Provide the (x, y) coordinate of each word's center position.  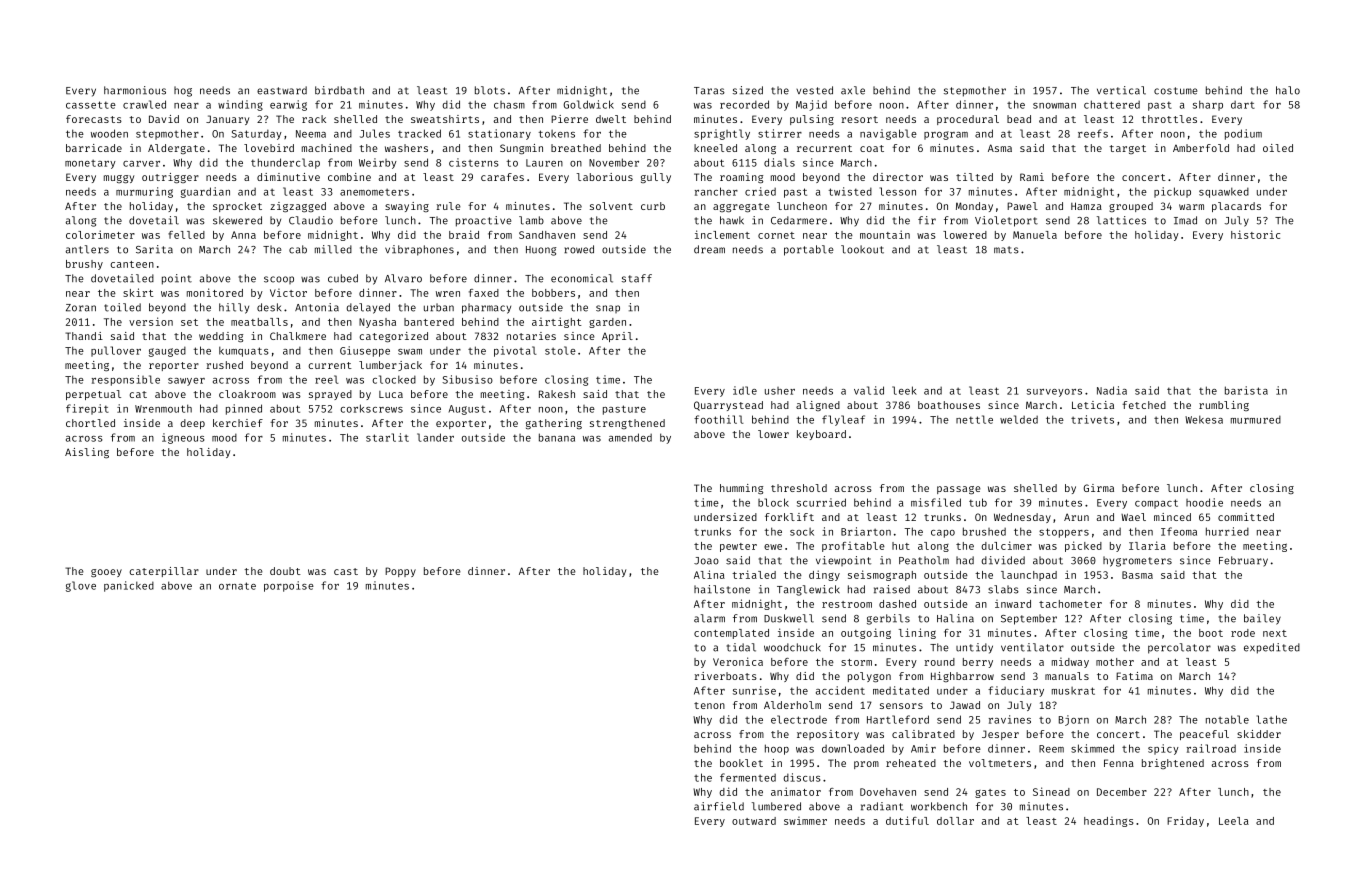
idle (745, 390)
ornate (237, 586)
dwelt (611, 119)
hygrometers (1137, 561)
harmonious (135, 90)
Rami (1032, 177)
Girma (1098, 488)
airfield (719, 806)
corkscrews (371, 408)
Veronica (738, 661)
